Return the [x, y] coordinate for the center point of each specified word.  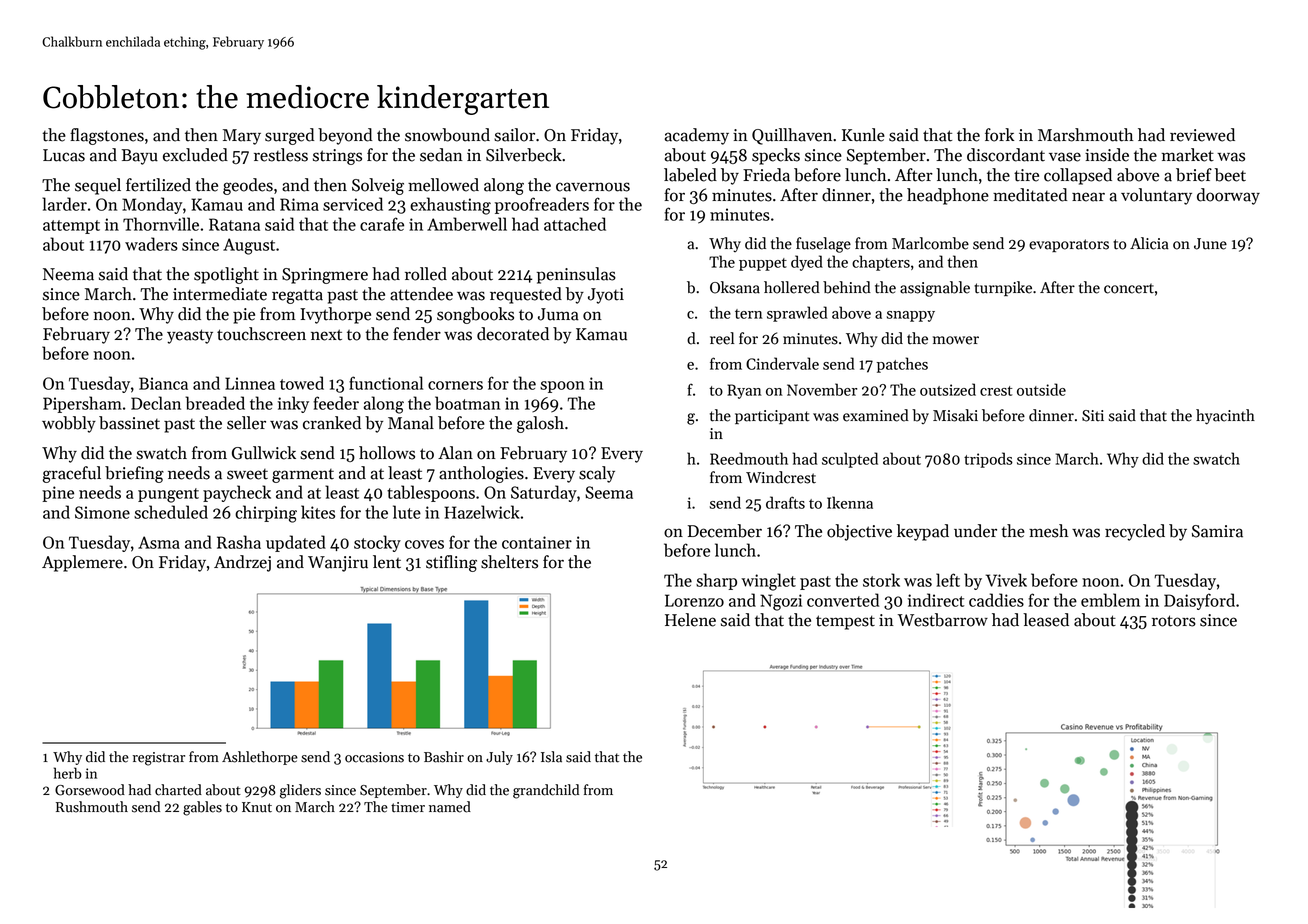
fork [999, 135]
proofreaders [542, 205]
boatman [467, 403]
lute [407, 512]
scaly [597, 474]
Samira [1217, 531]
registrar [159, 759]
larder [64, 204]
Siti [1093, 416]
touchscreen [261, 334]
